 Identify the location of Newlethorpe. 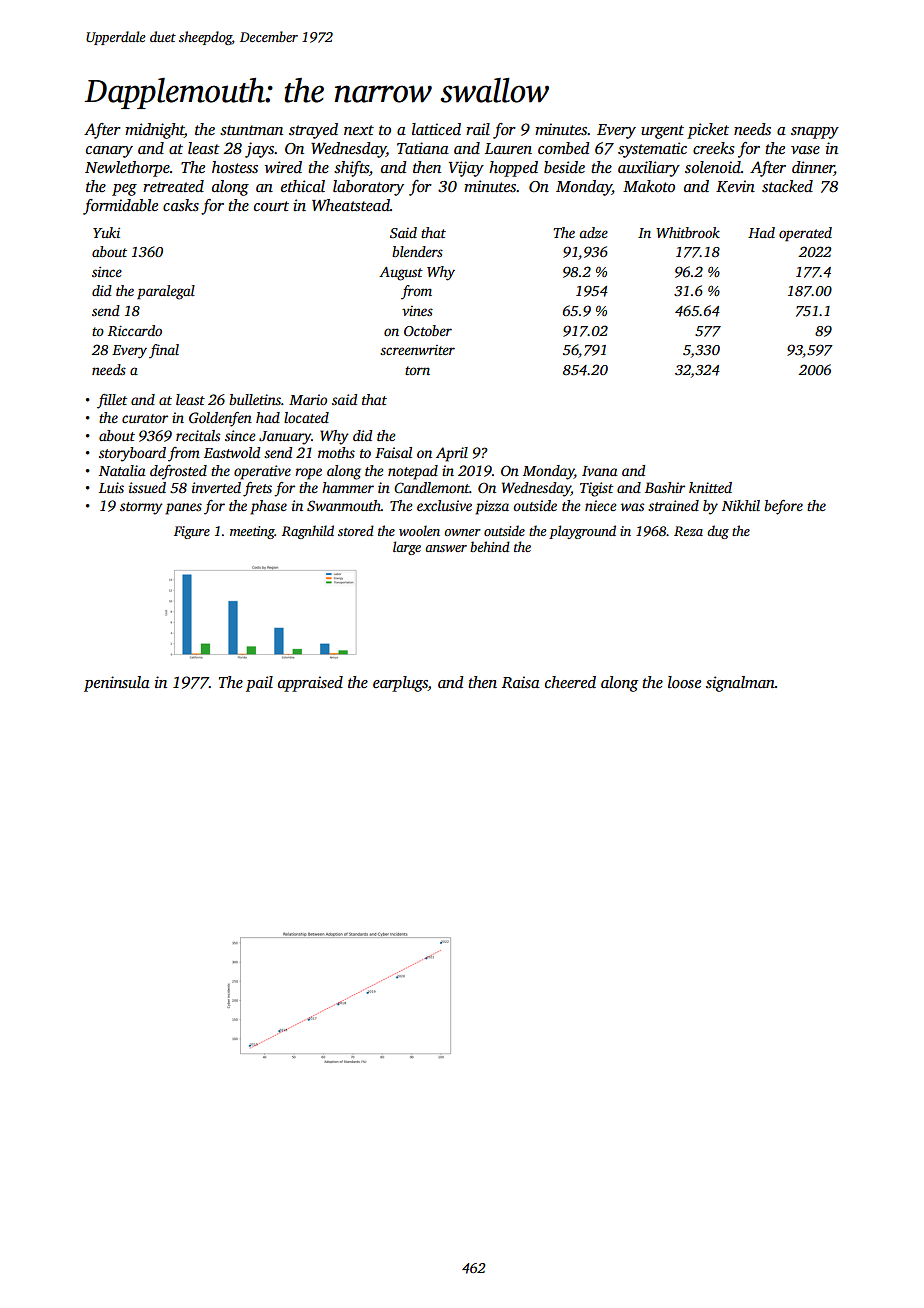
(127, 169).
